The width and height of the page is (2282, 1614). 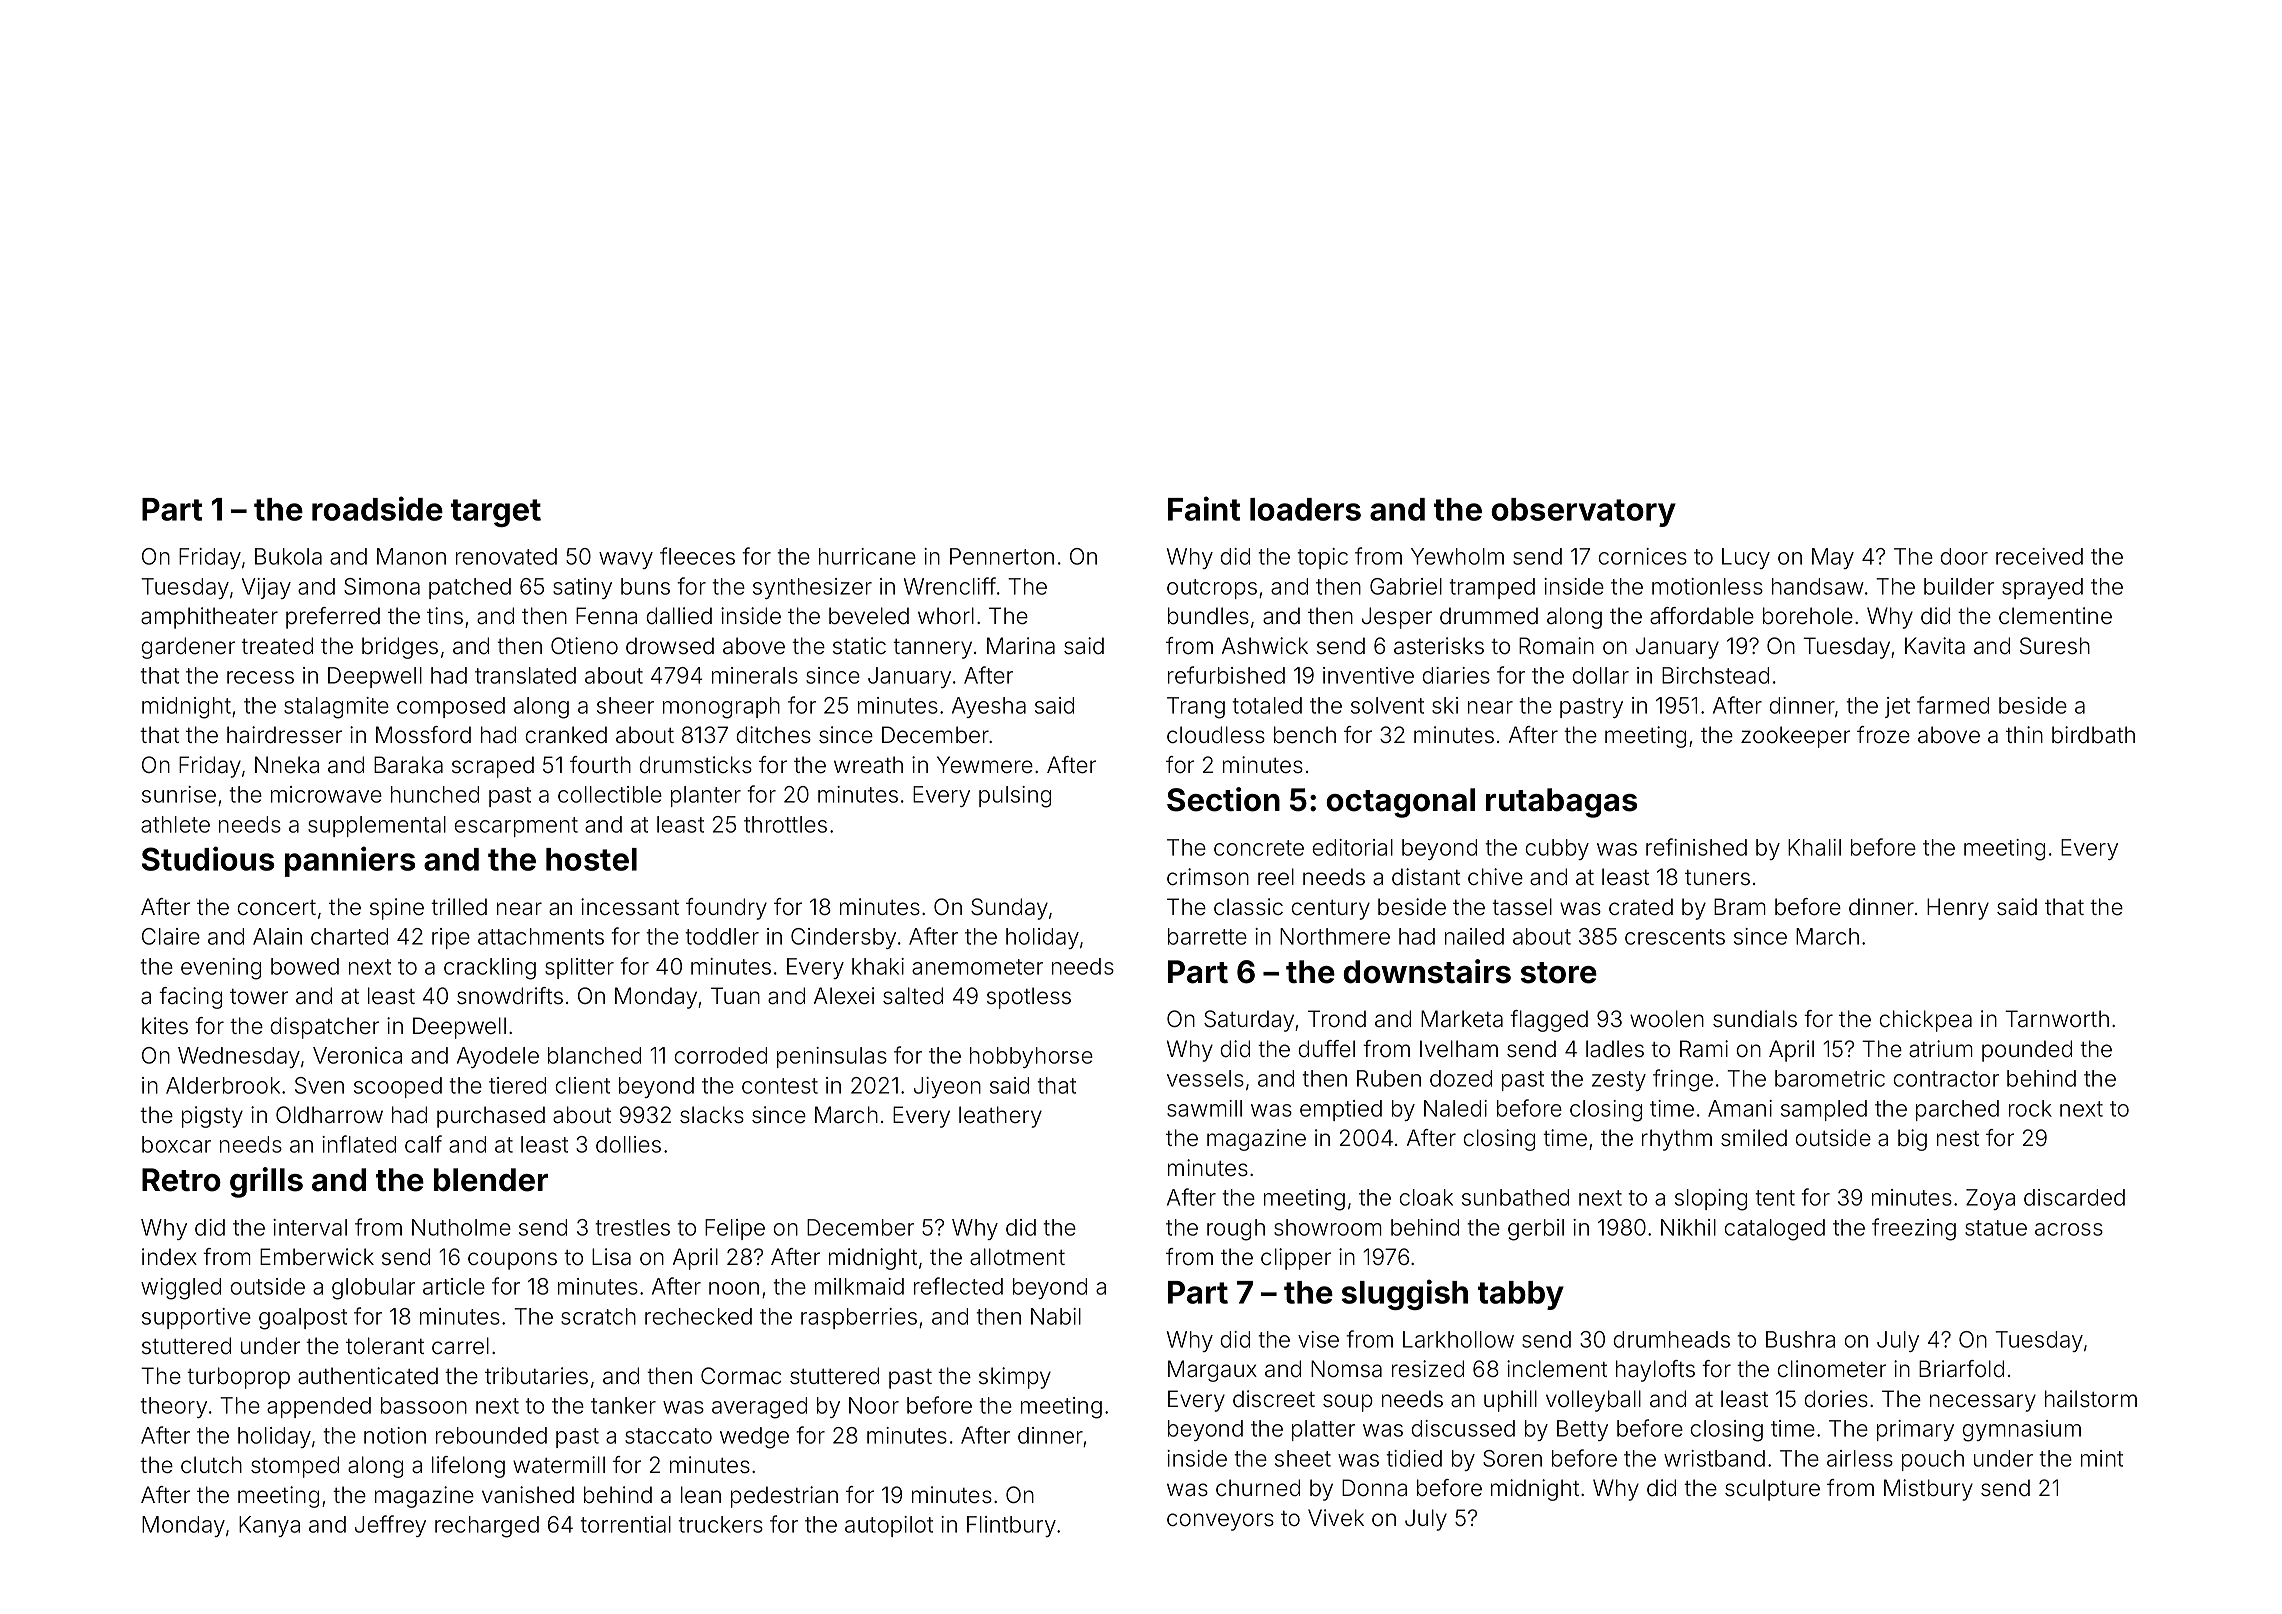 I want to click on Nomsa, so click(x=1346, y=1369).
